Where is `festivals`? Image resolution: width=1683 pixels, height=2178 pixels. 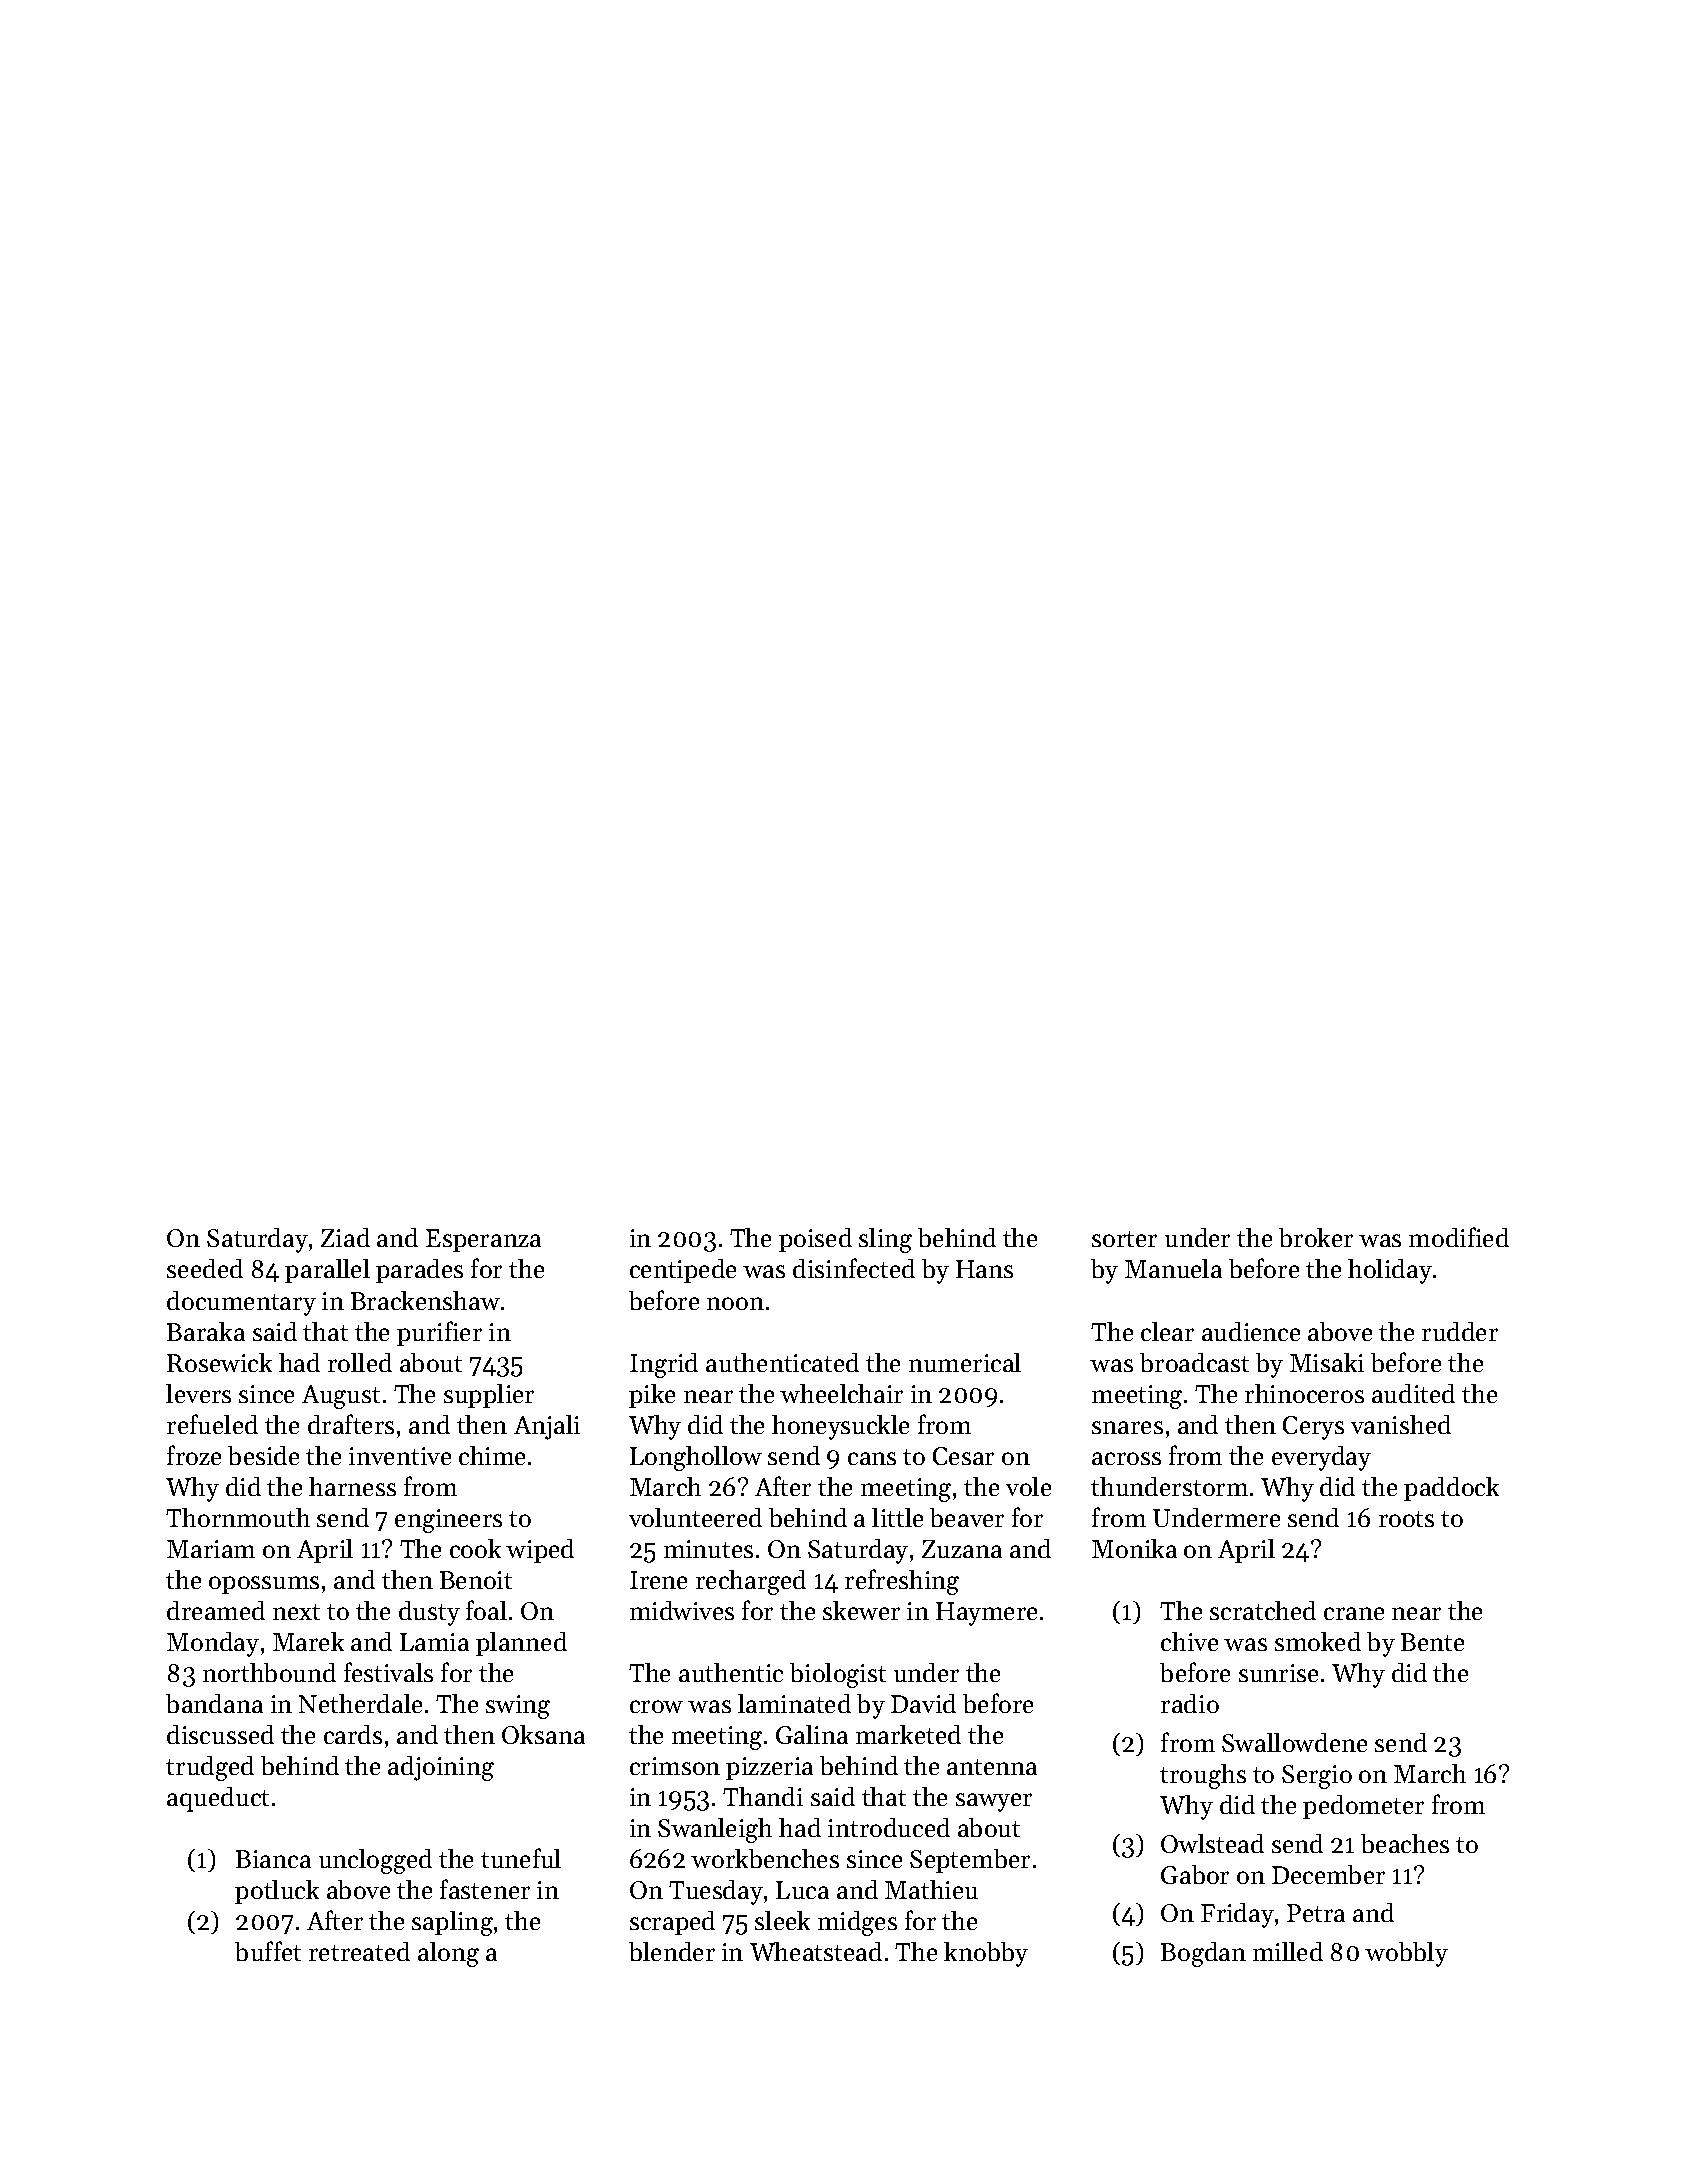 festivals is located at coordinates (388, 1672).
